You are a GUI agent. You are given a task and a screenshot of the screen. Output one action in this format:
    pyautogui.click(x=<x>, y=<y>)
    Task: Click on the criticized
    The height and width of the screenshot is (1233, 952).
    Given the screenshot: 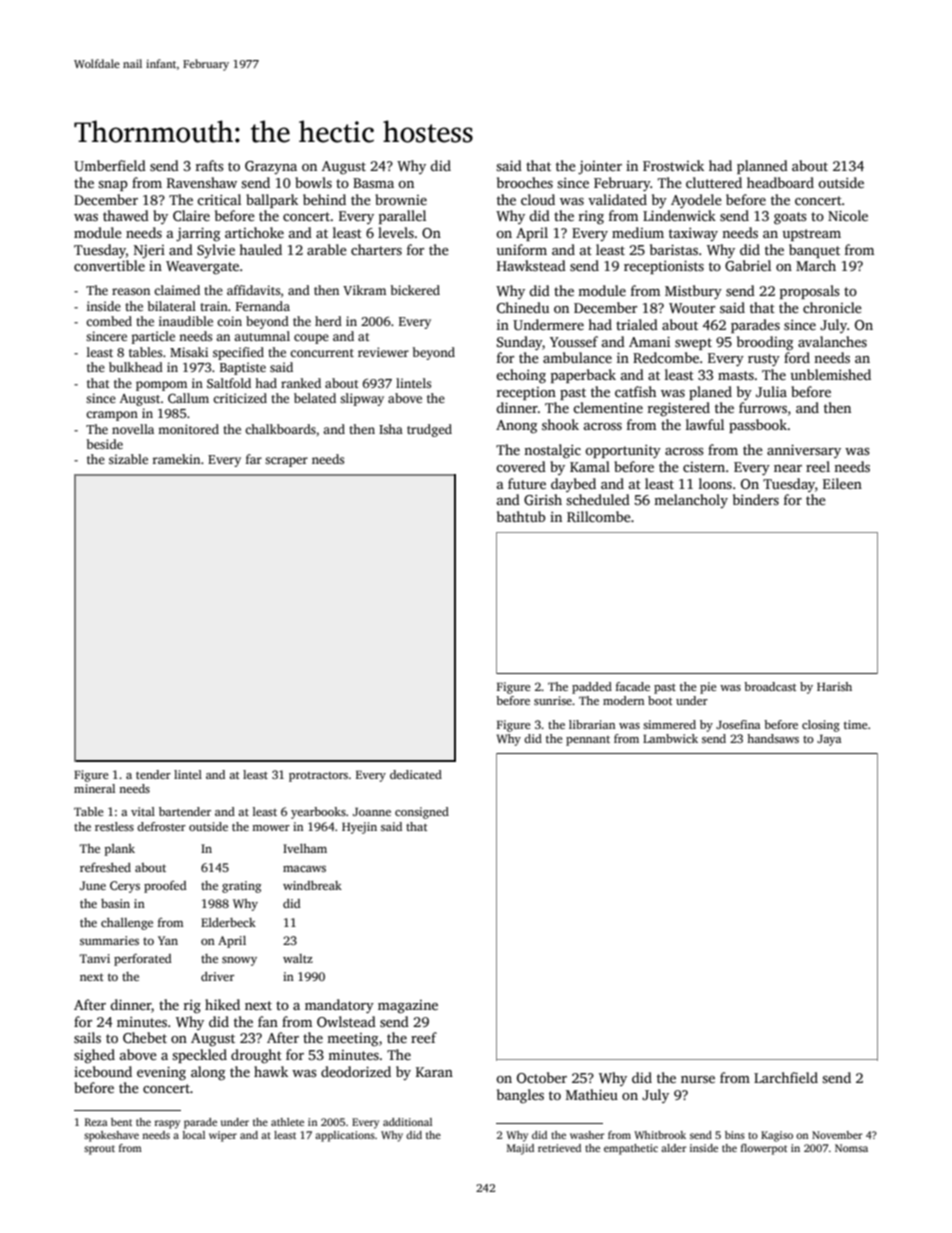 What is the action you would take?
    pyautogui.click(x=240, y=398)
